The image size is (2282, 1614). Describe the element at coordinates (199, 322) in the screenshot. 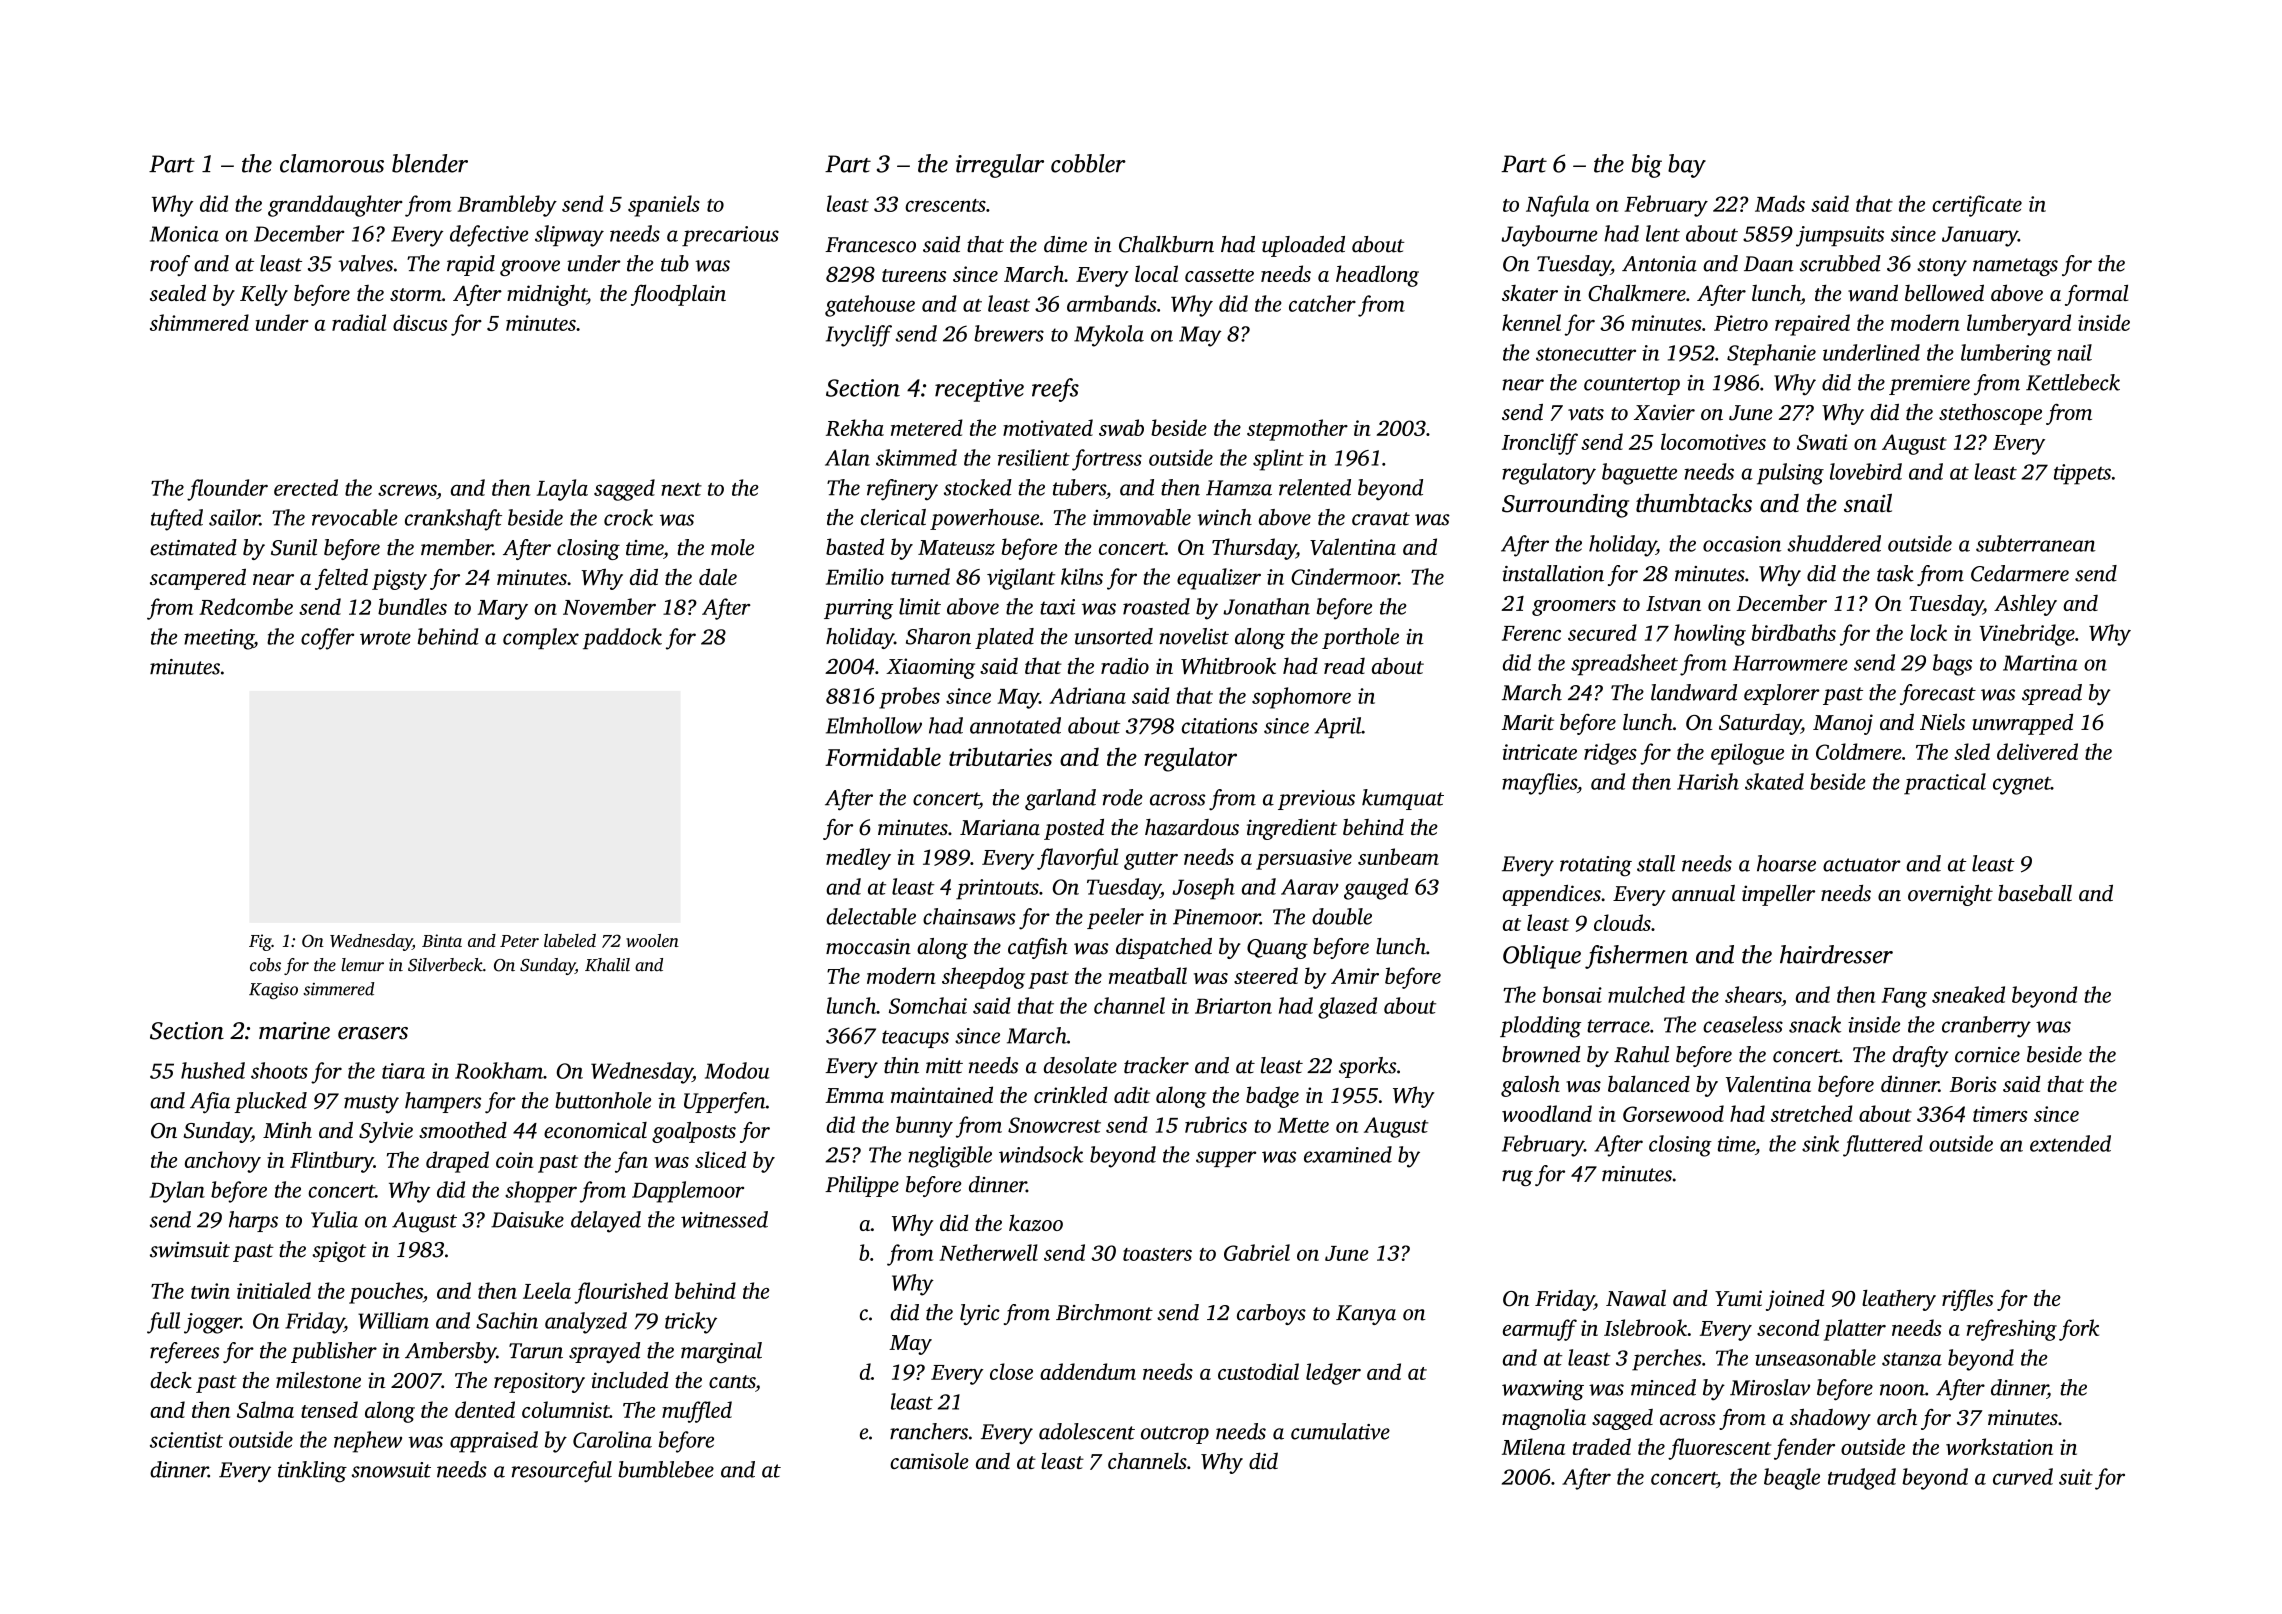

I see `shimmered` at that location.
